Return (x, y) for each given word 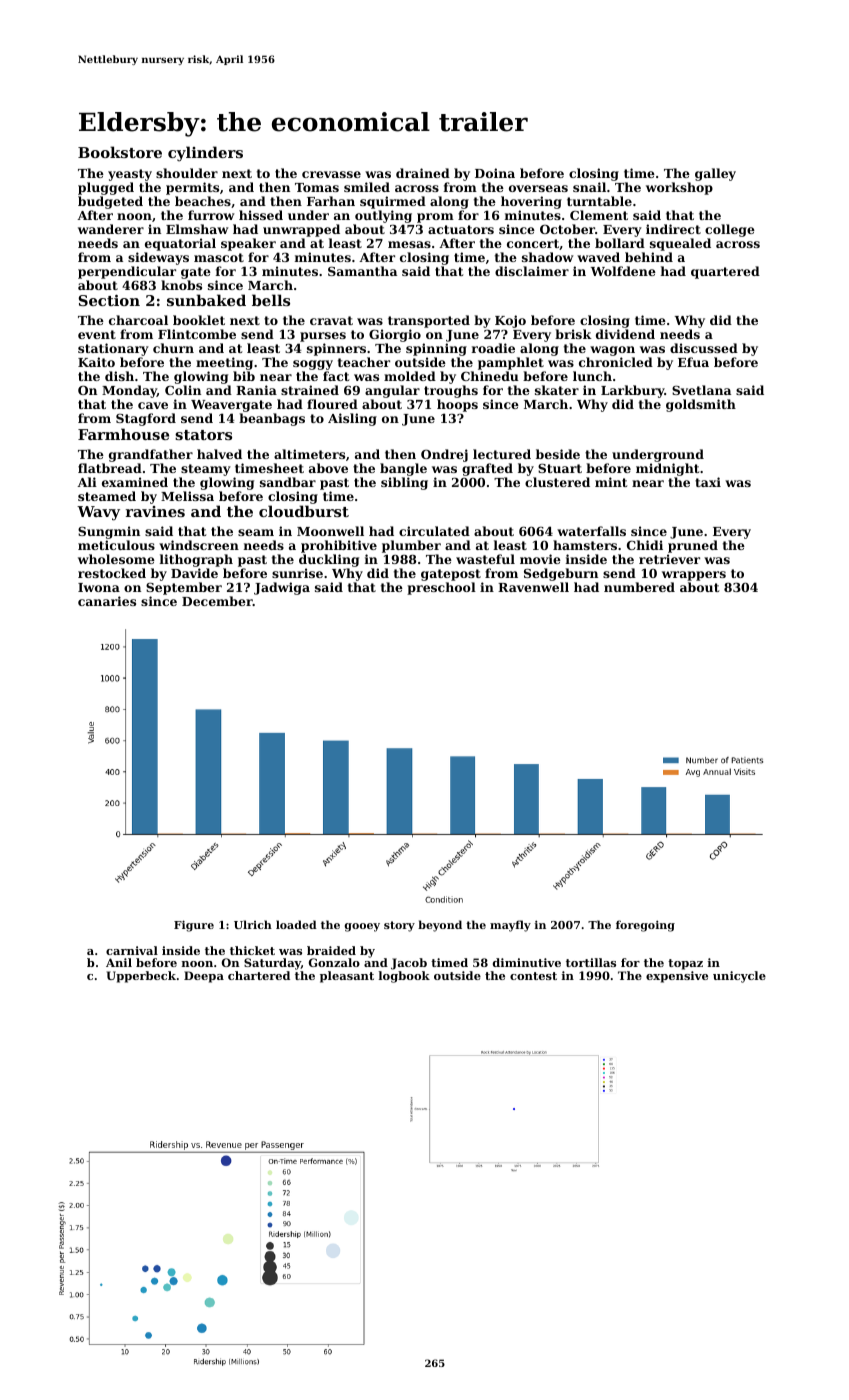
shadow (547, 257)
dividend (625, 334)
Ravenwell (533, 587)
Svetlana (701, 390)
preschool (441, 588)
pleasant (347, 977)
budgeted (110, 202)
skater (557, 390)
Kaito (96, 362)
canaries (107, 601)
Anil (119, 962)
